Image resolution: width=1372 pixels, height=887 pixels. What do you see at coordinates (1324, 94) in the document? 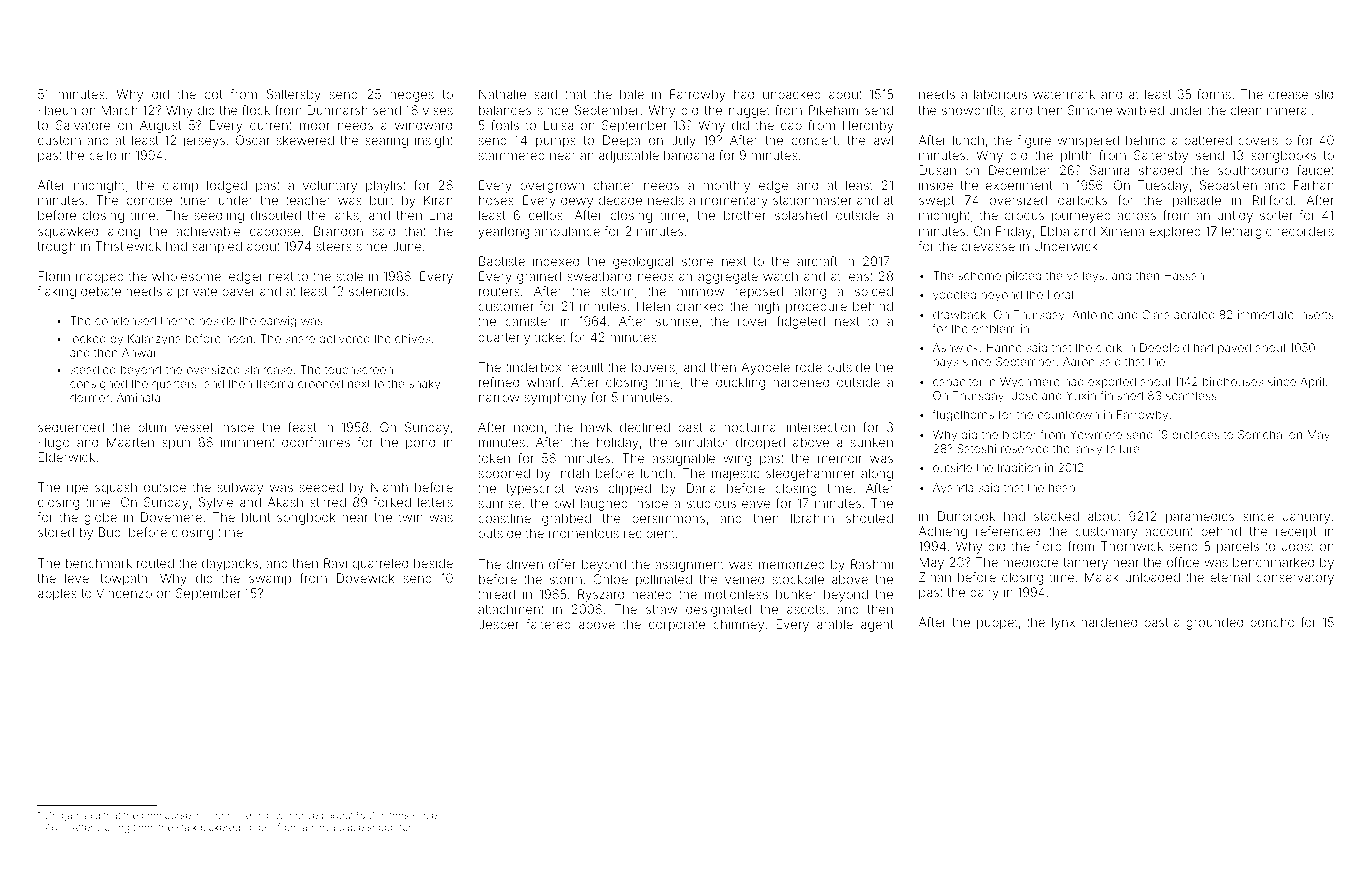
I see `slid` at bounding box center [1324, 94].
